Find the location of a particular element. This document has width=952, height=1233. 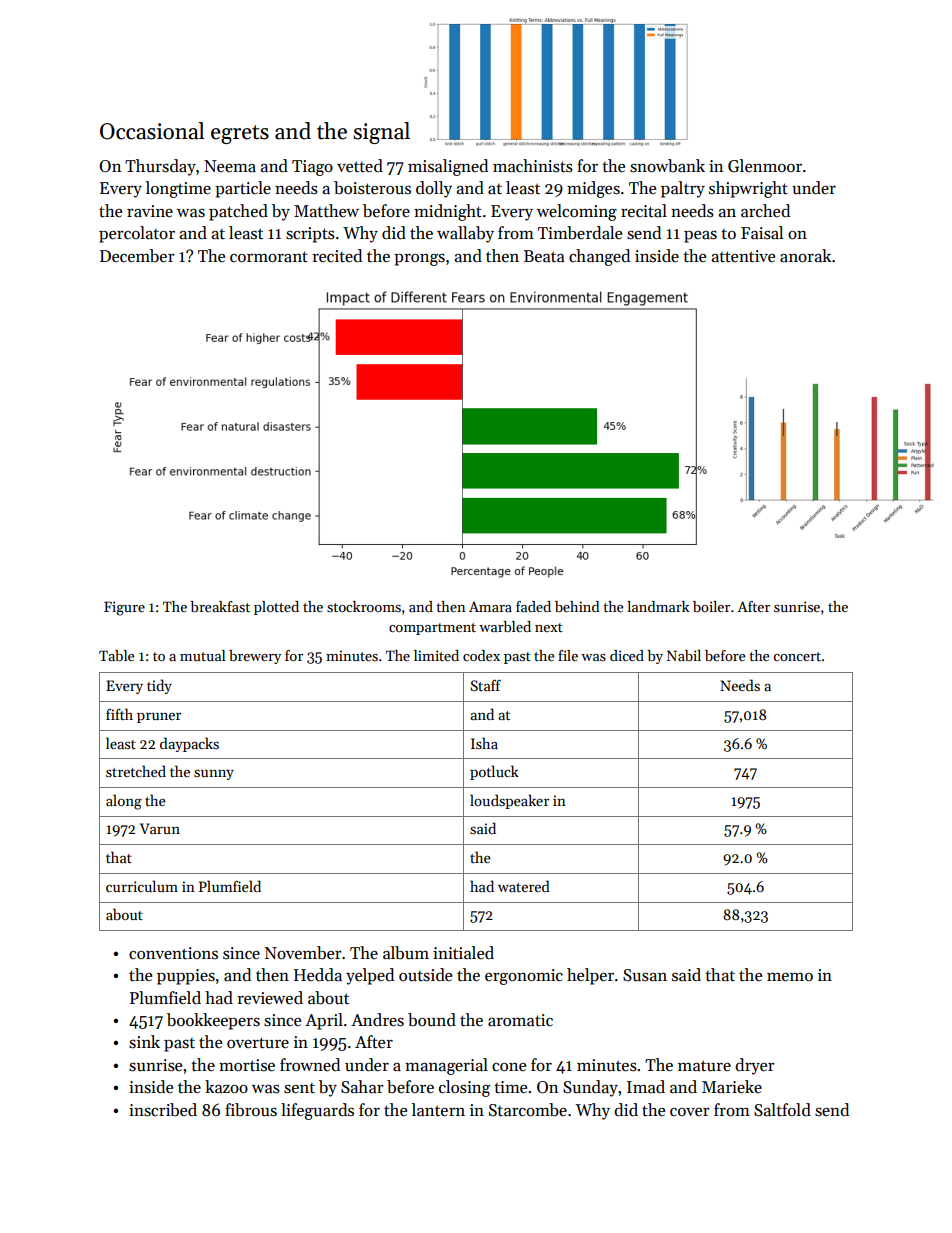

cormorant is located at coordinates (269, 257).
